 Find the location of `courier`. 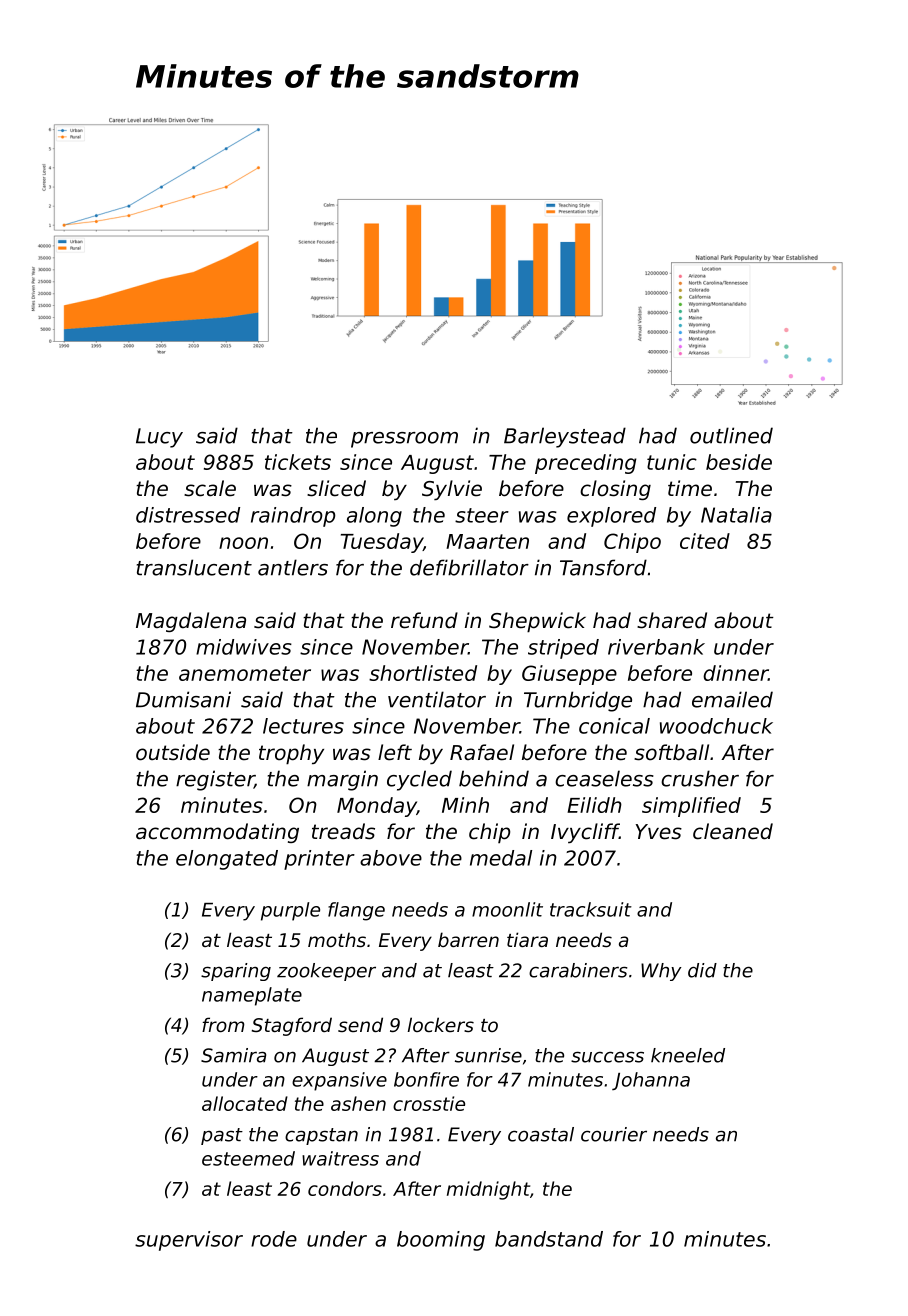

courier is located at coordinates (614, 1134).
